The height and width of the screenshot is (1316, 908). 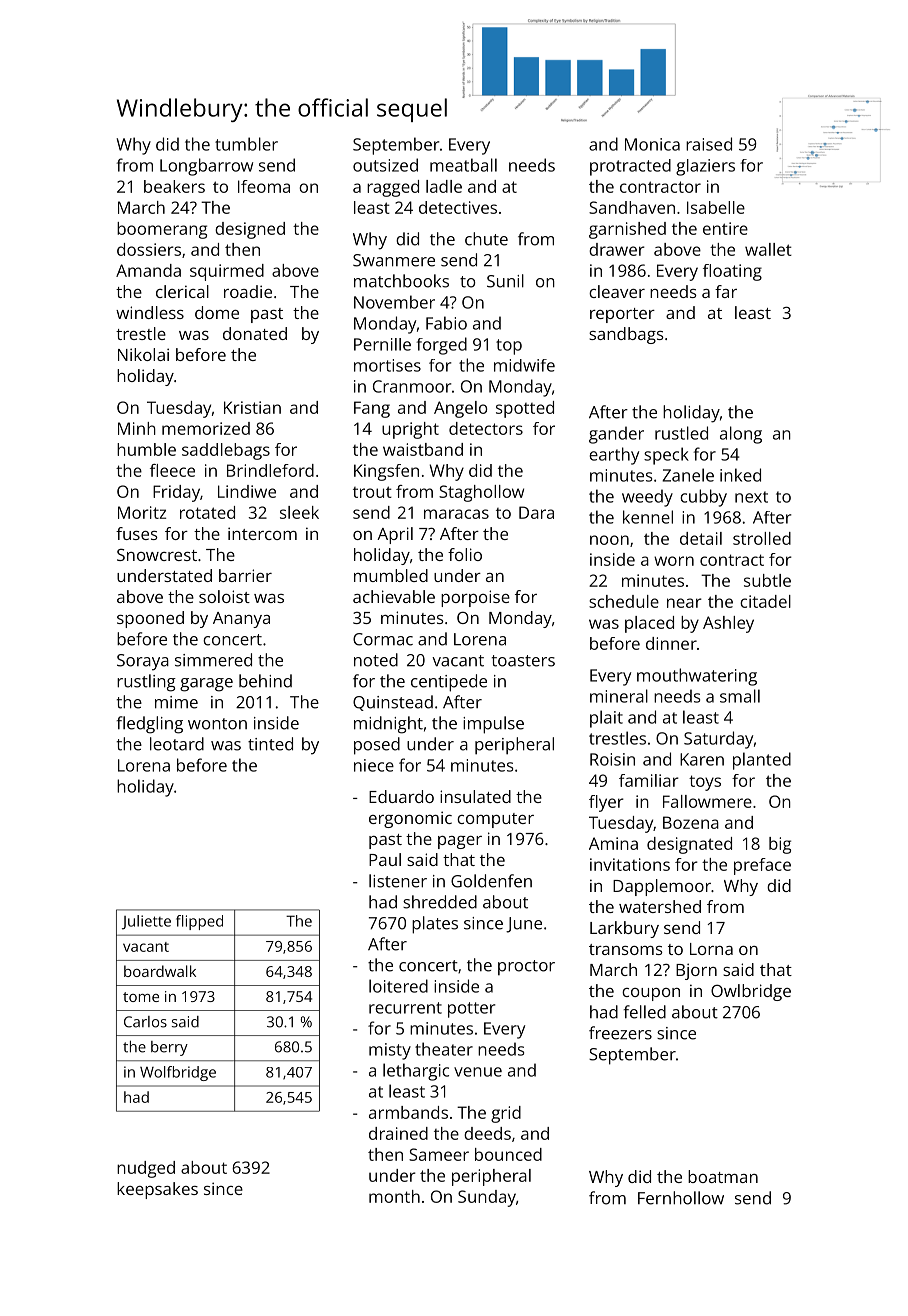 What do you see at coordinates (143, 354) in the screenshot?
I see `Nikolai` at bounding box center [143, 354].
